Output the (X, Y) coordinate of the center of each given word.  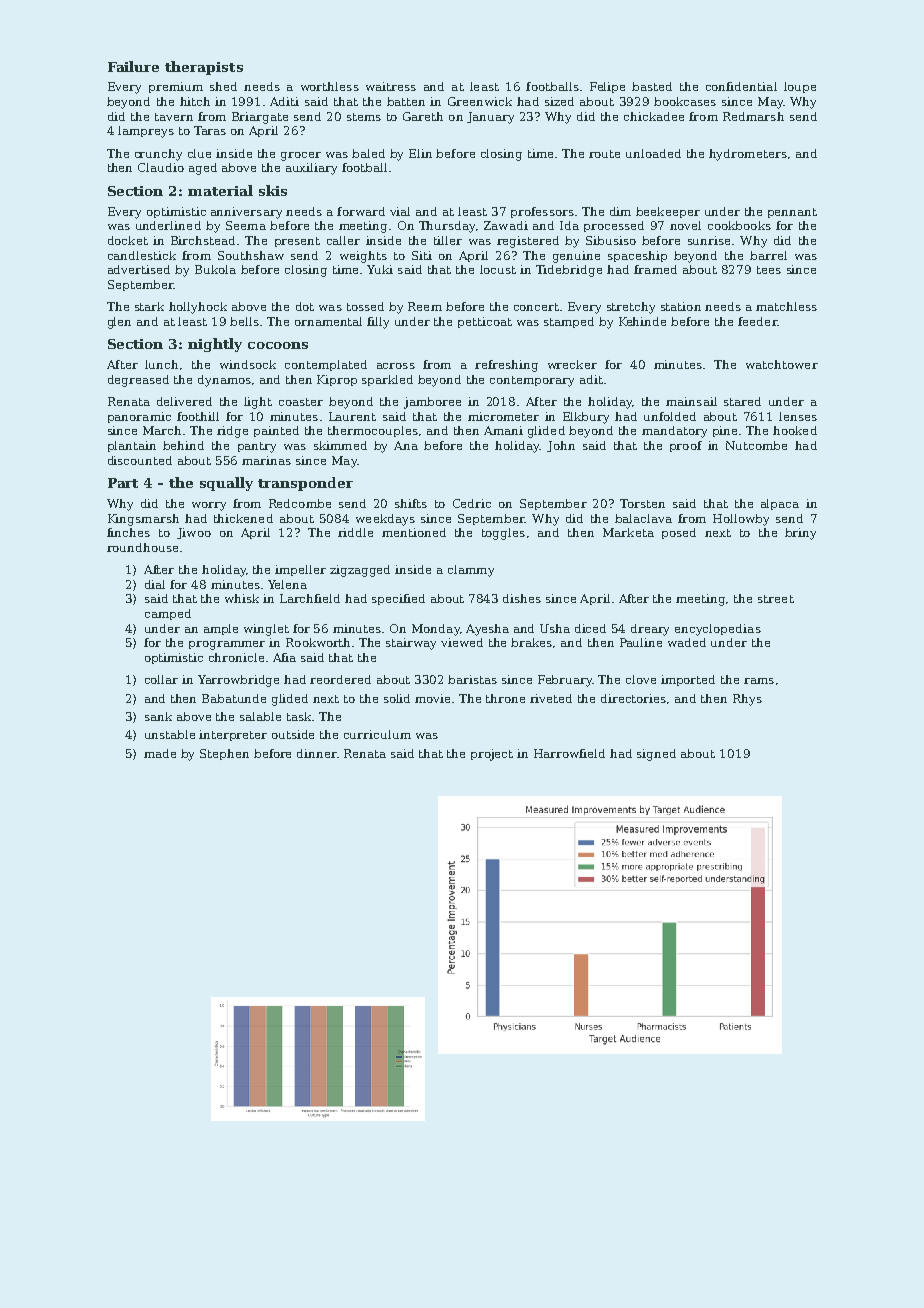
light (258, 403)
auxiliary (311, 169)
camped (168, 614)
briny (800, 534)
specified (398, 599)
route (604, 154)
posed (679, 533)
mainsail (691, 401)
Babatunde (234, 698)
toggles (503, 534)
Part (123, 483)
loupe (800, 87)
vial (400, 211)
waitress (391, 86)
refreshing (506, 366)
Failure (133, 66)
